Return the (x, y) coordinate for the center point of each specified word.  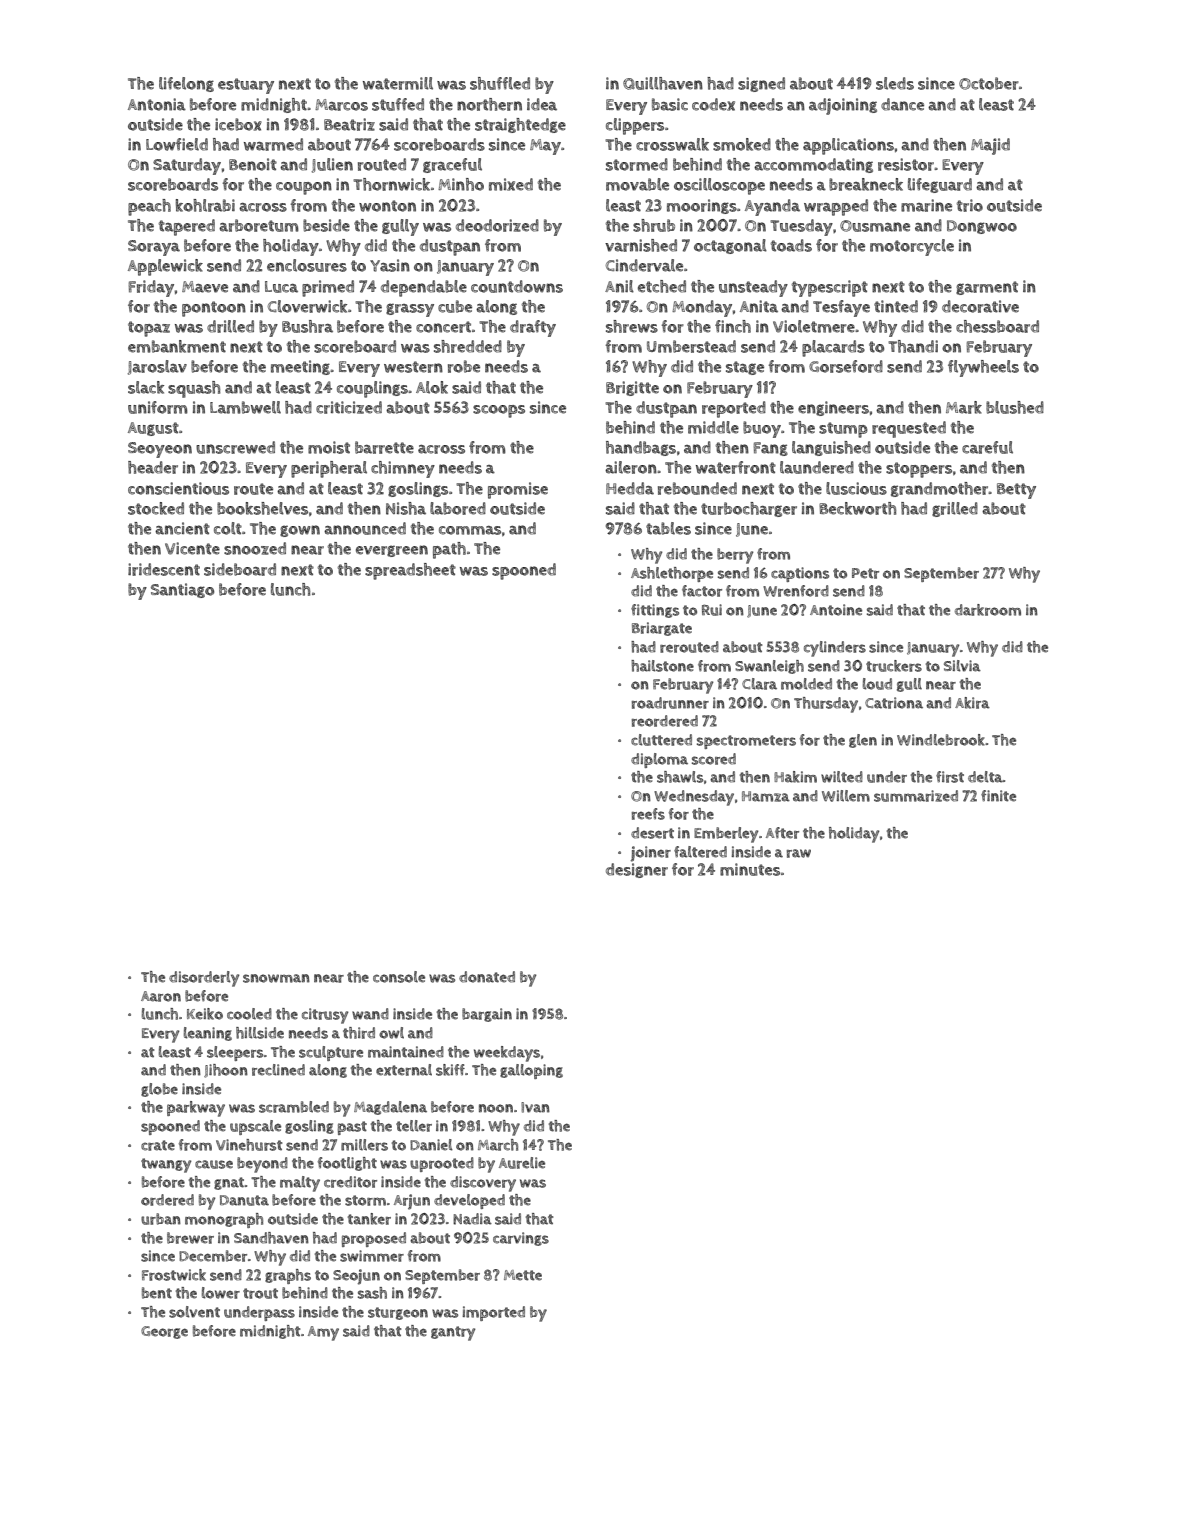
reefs (648, 814)
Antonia (157, 104)
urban (161, 1219)
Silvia (962, 666)
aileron (631, 467)
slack (146, 387)
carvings (521, 1239)
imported (493, 1313)
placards (833, 348)
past (352, 1128)
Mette (523, 1275)
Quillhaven (663, 83)
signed (761, 84)
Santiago (182, 590)
